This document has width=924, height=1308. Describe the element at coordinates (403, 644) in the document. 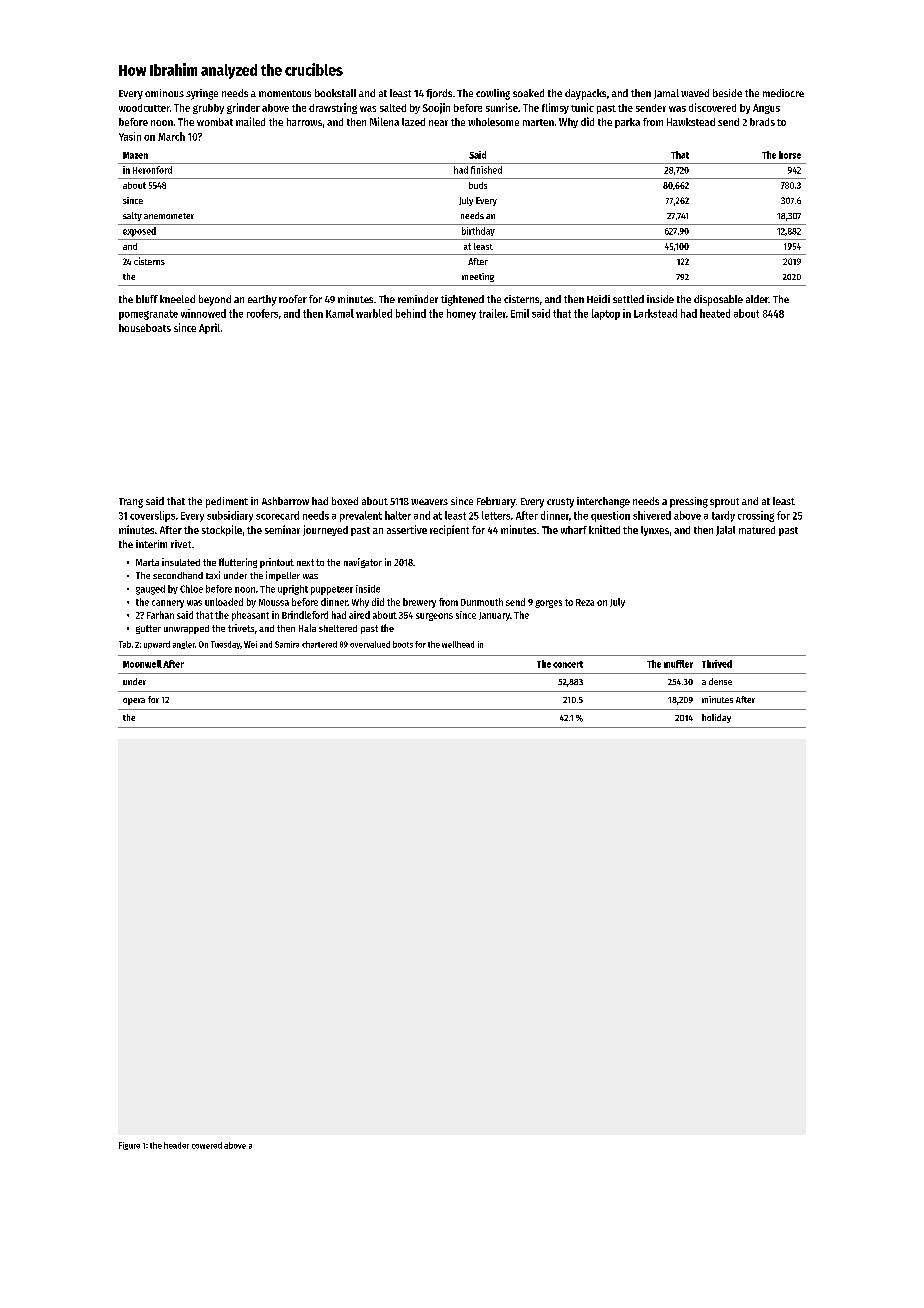

I see `boots` at that location.
